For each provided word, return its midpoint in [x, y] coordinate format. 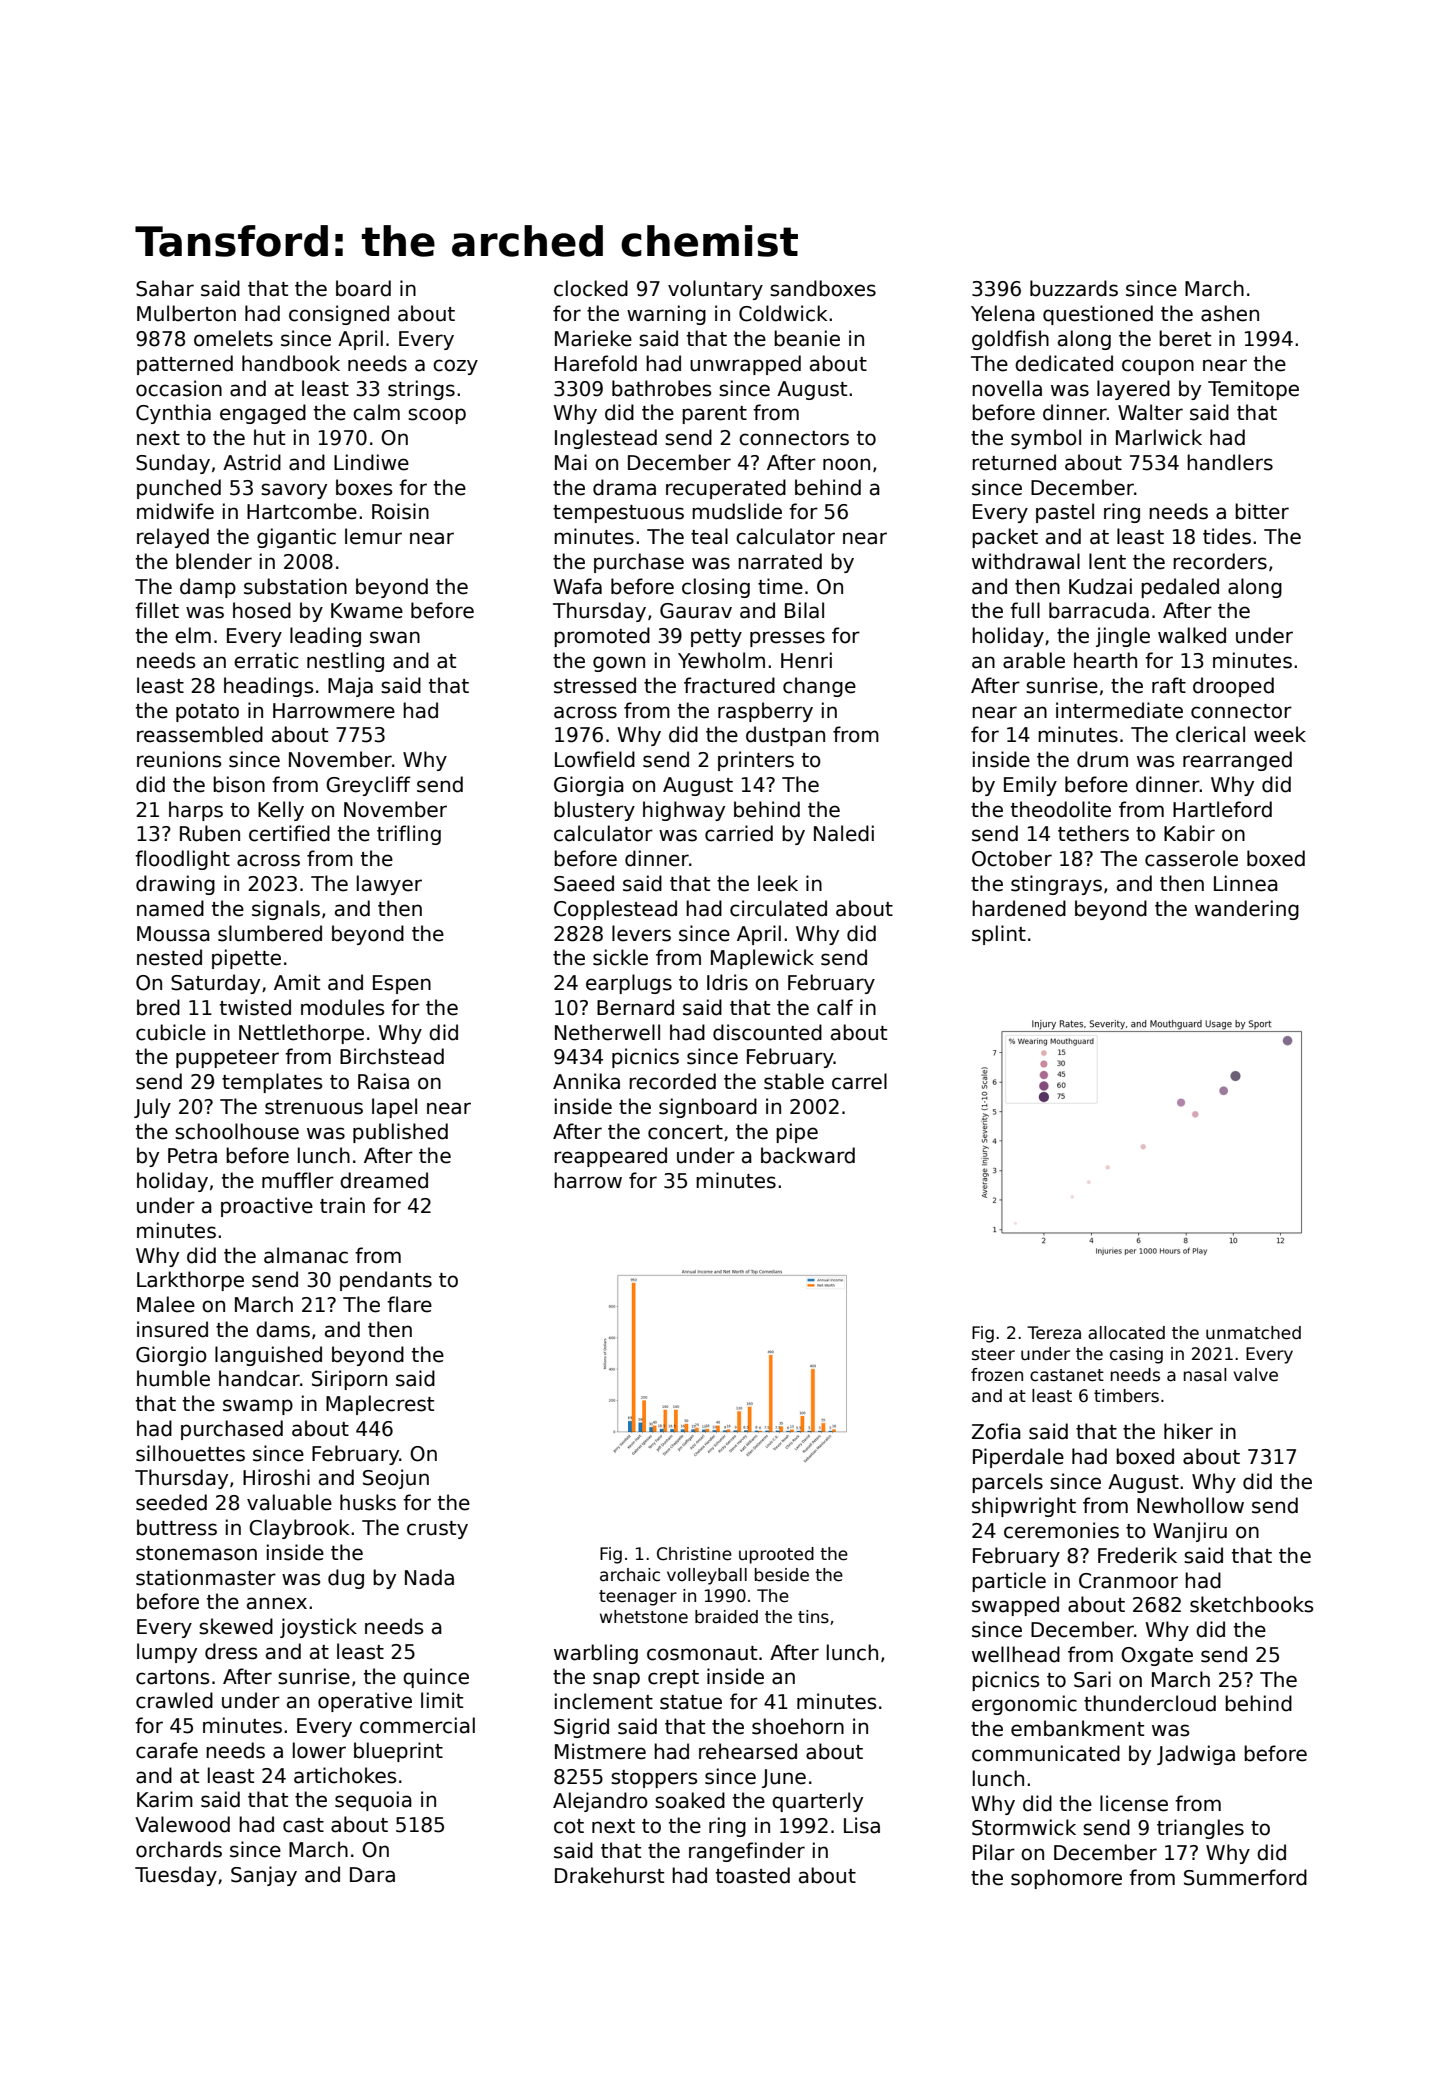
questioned [1098, 315]
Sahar [165, 288]
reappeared [610, 1157]
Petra [192, 1156]
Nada [429, 1577]
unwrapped [745, 365]
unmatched [1253, 1333]
